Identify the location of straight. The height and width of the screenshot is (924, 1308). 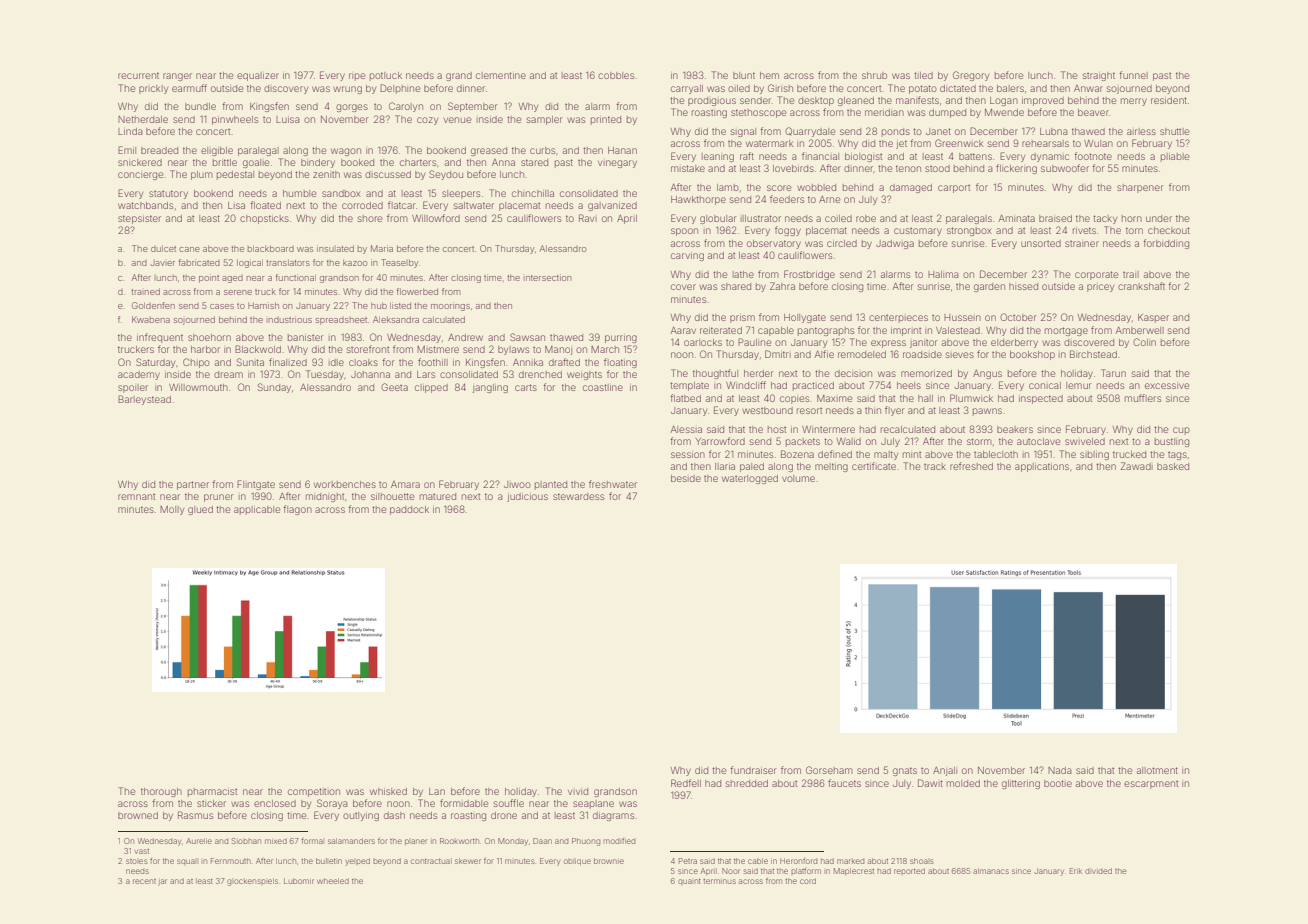
(1099, 76).
